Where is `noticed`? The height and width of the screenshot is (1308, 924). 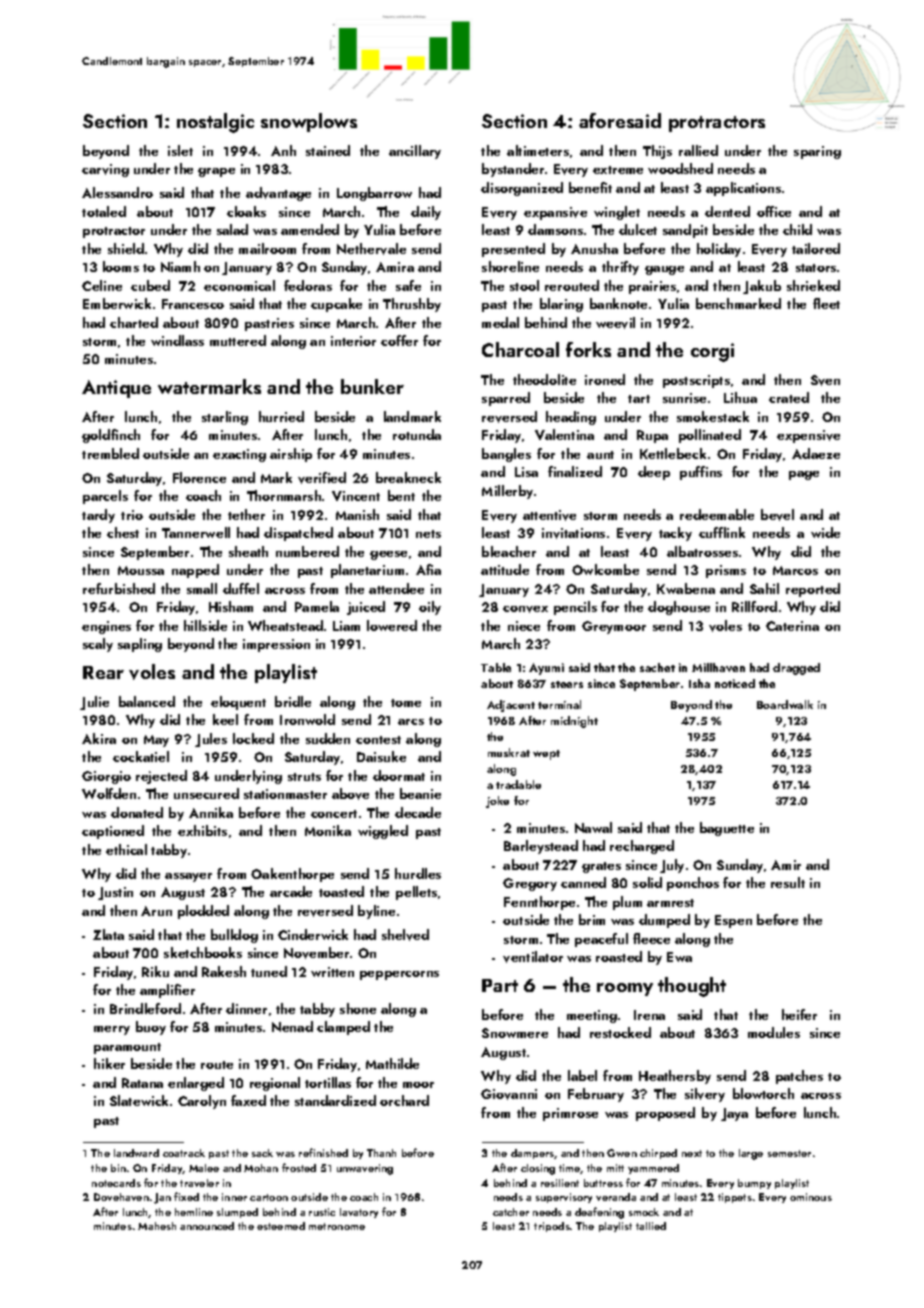 noticed is located at coordinates (735, 683).
